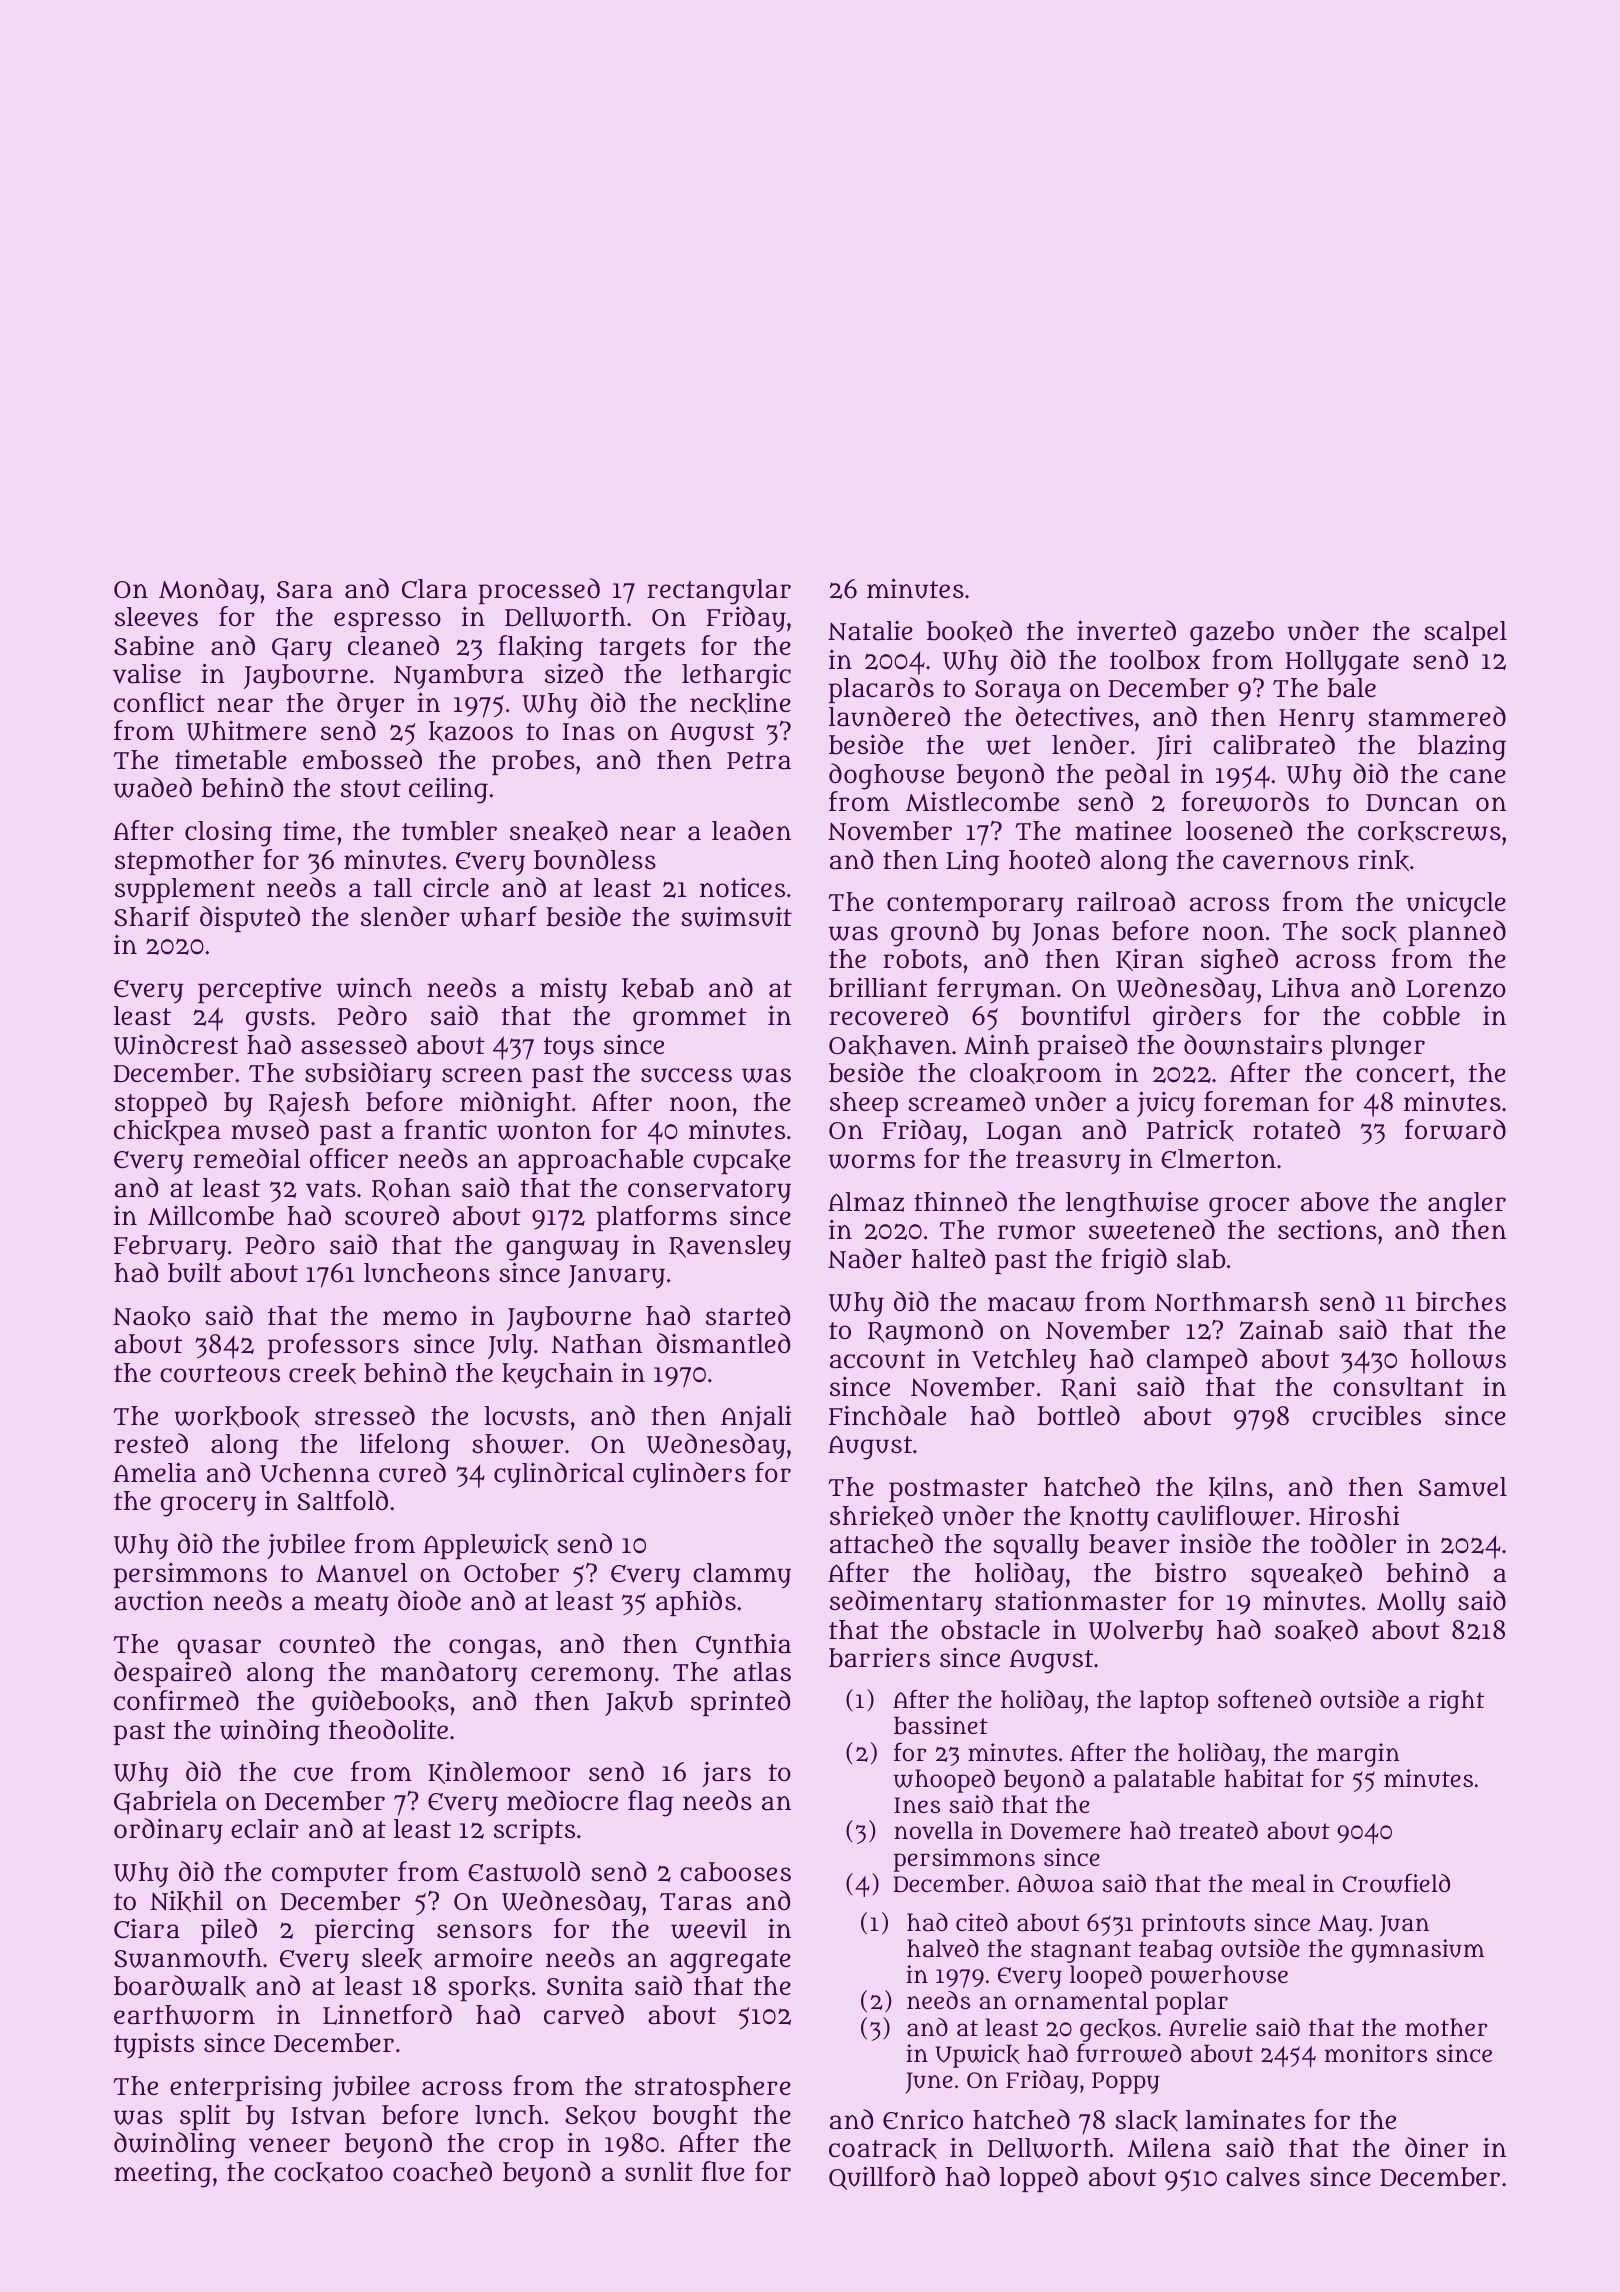 This screenshot has width=1620, height=2292. What do you see at coordinates (1126, 901) in the screenshot?
I see `railroad` at bounding box center [1126, 901].
